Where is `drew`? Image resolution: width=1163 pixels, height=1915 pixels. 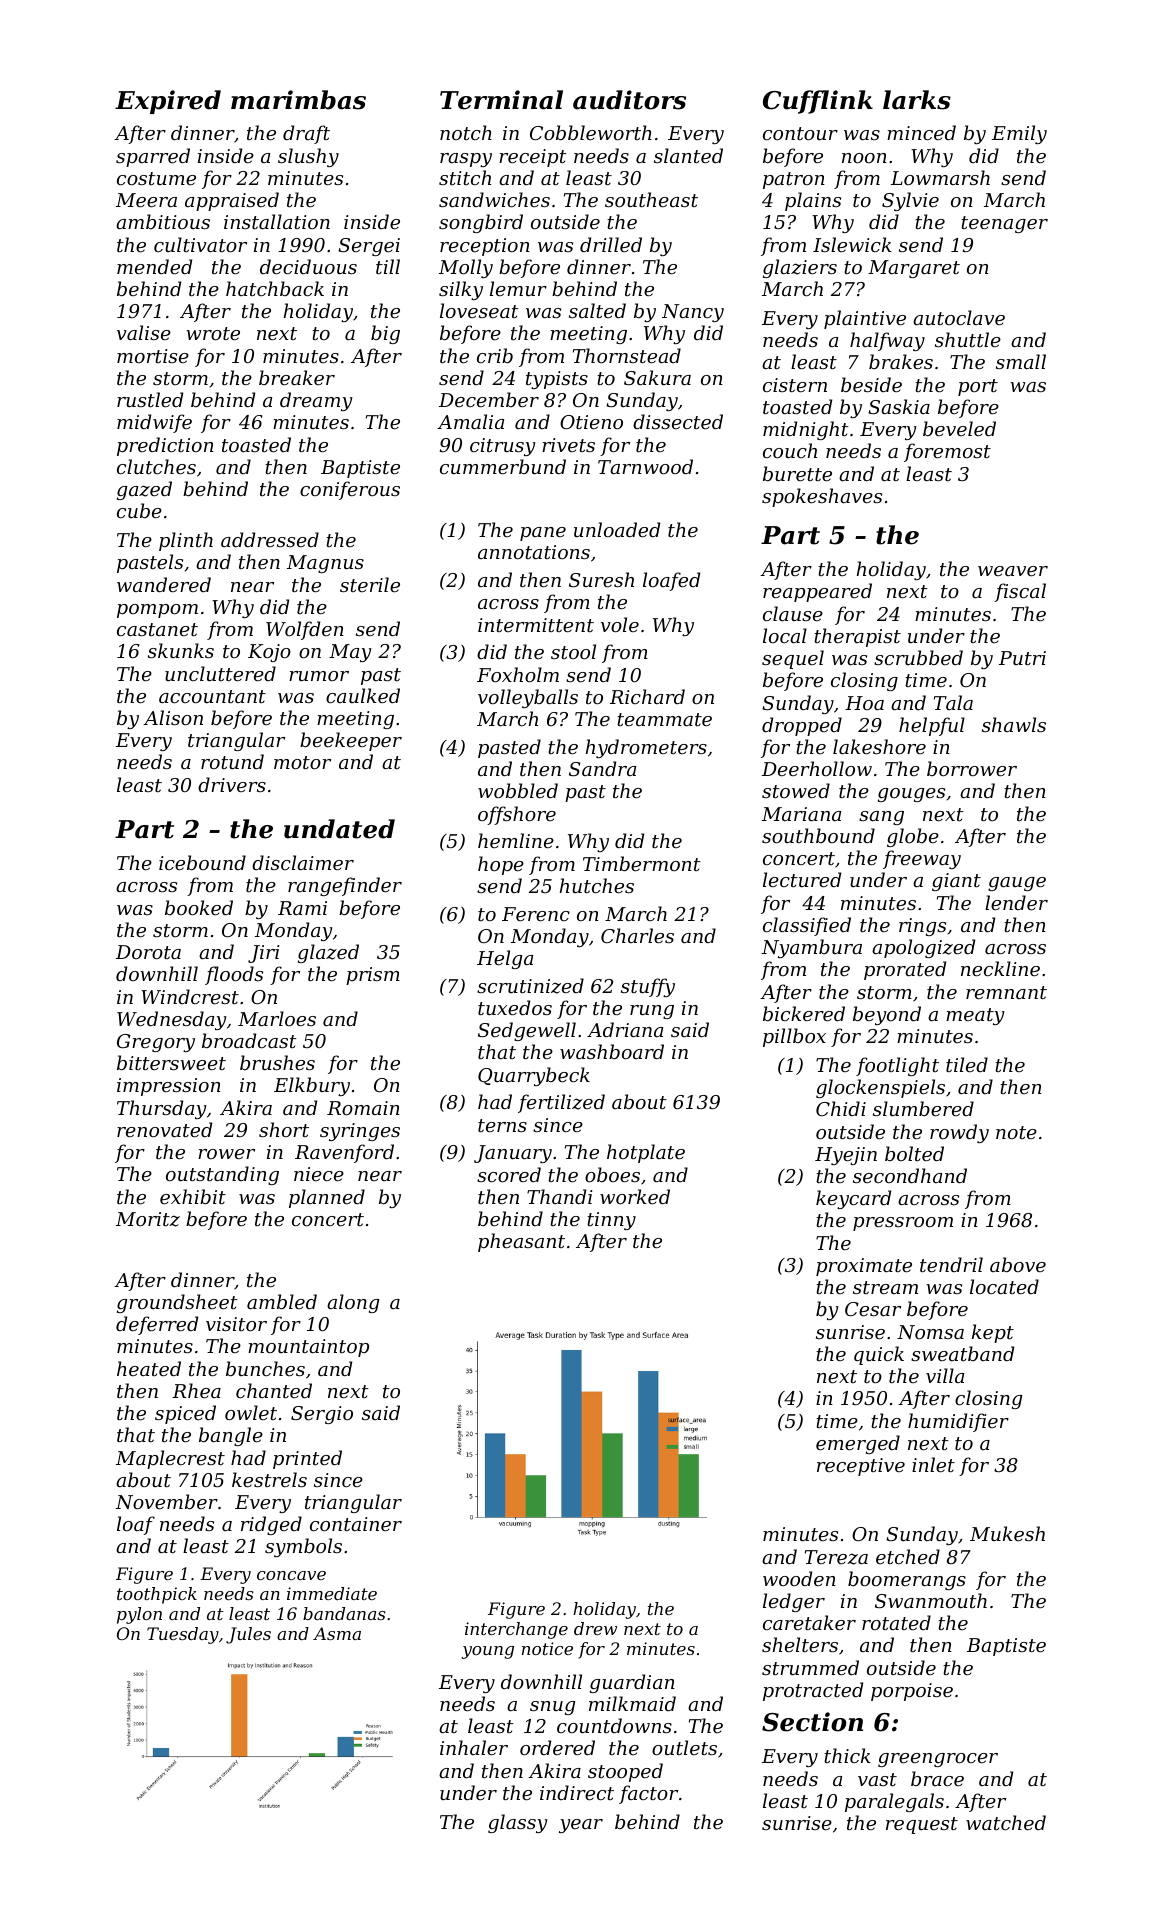
drew is located at coordinates (595, 1628).
